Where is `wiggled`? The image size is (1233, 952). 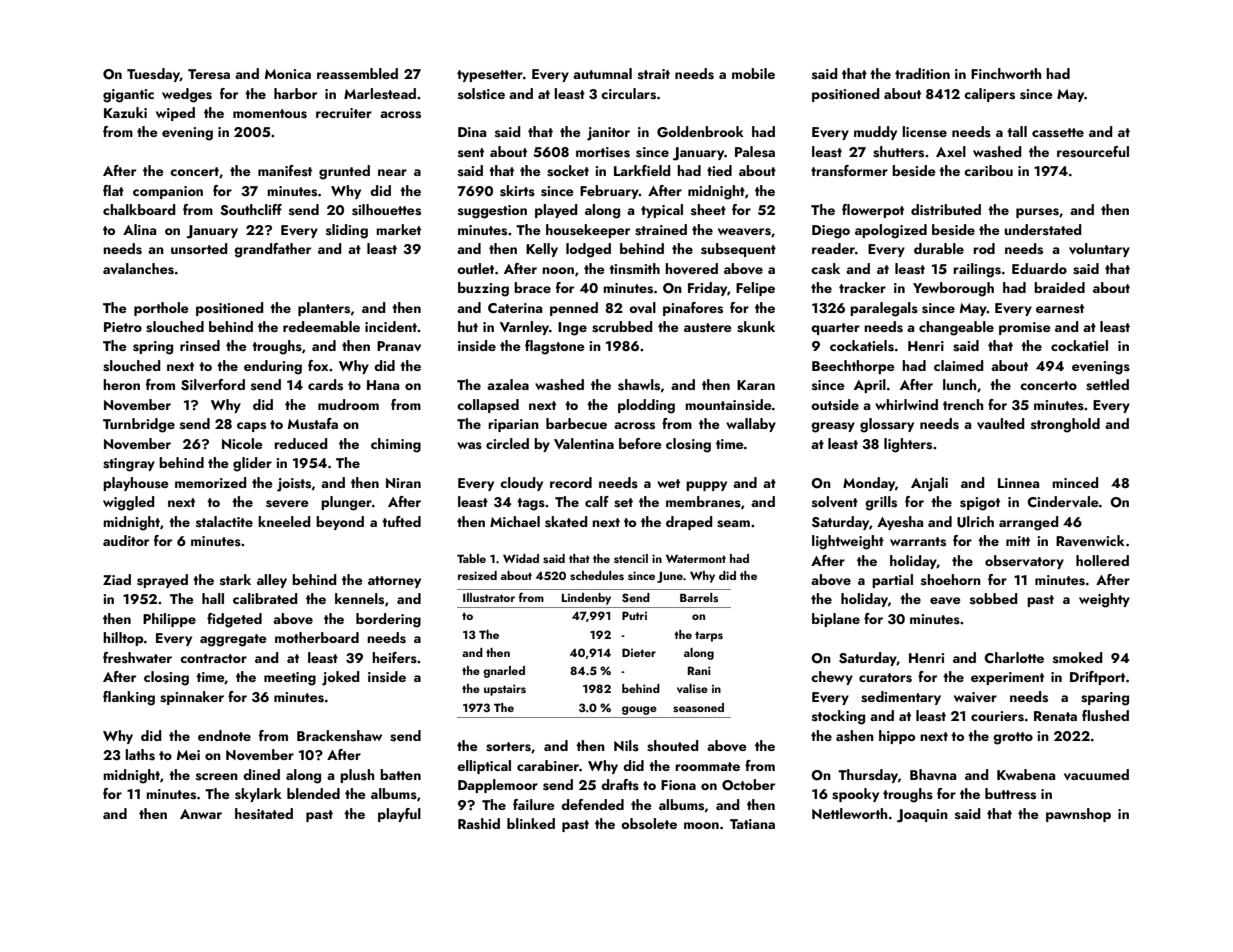 wiggled is located at coordinates (129, 503).
